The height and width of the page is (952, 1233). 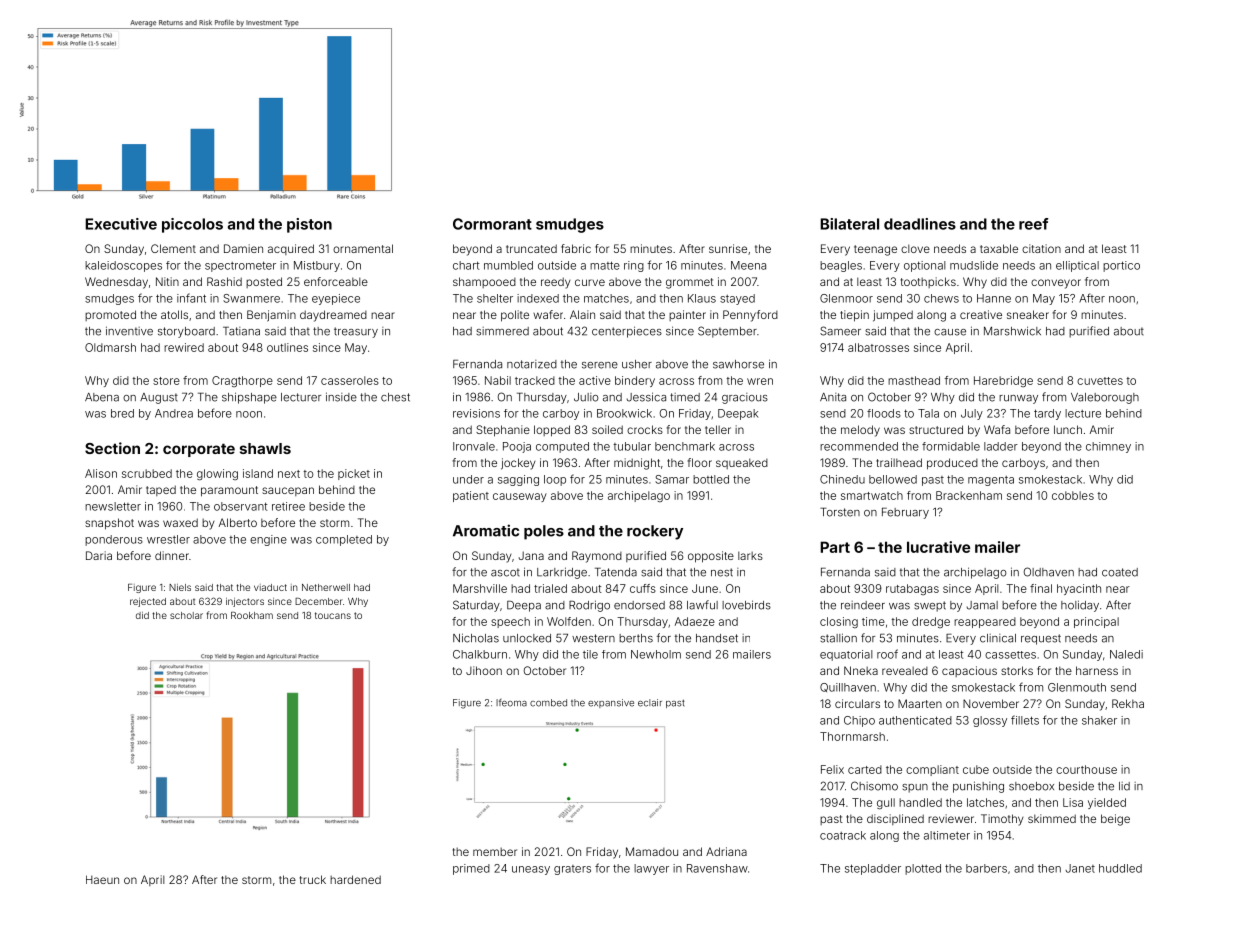 I want to click on chimney, so click(x=1108, y=447).
